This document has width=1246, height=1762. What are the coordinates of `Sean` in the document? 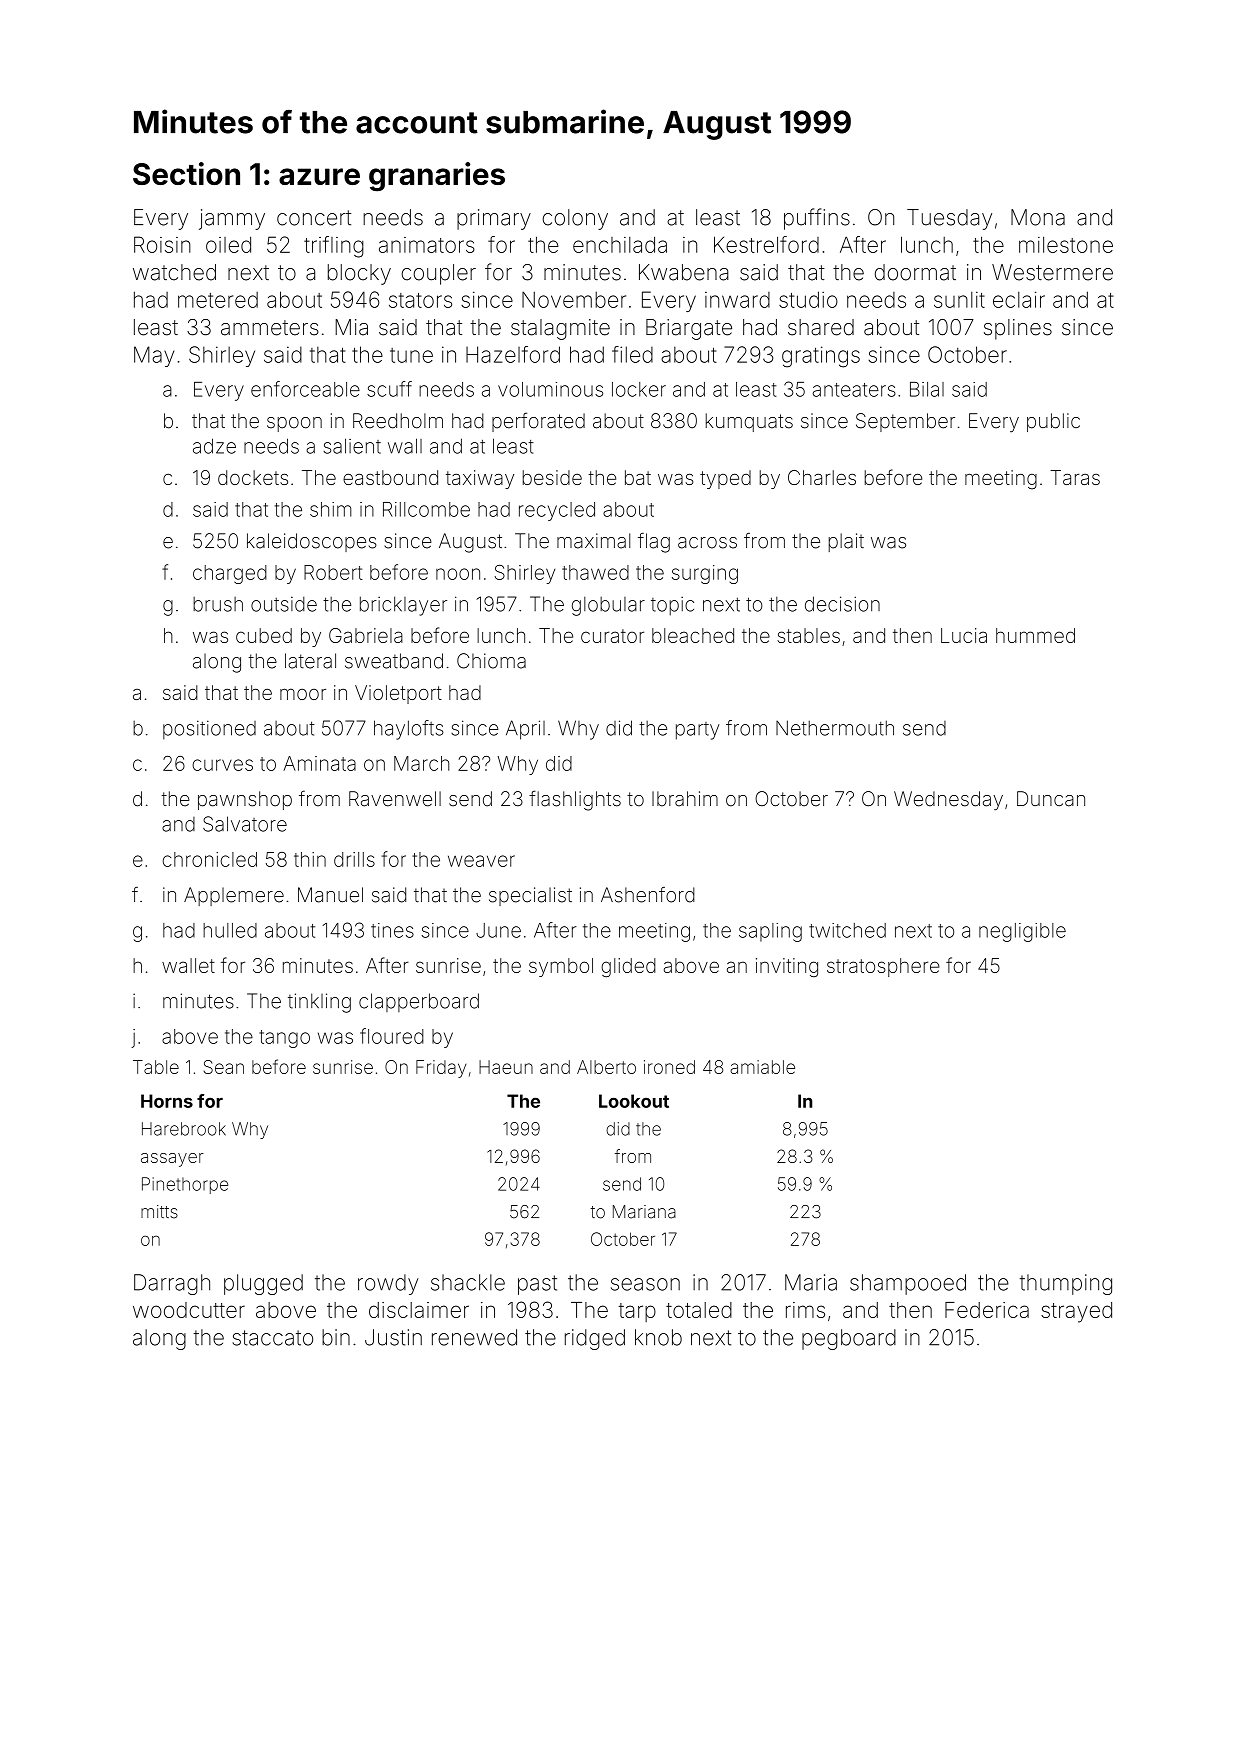 It's located at (224, 1067).
